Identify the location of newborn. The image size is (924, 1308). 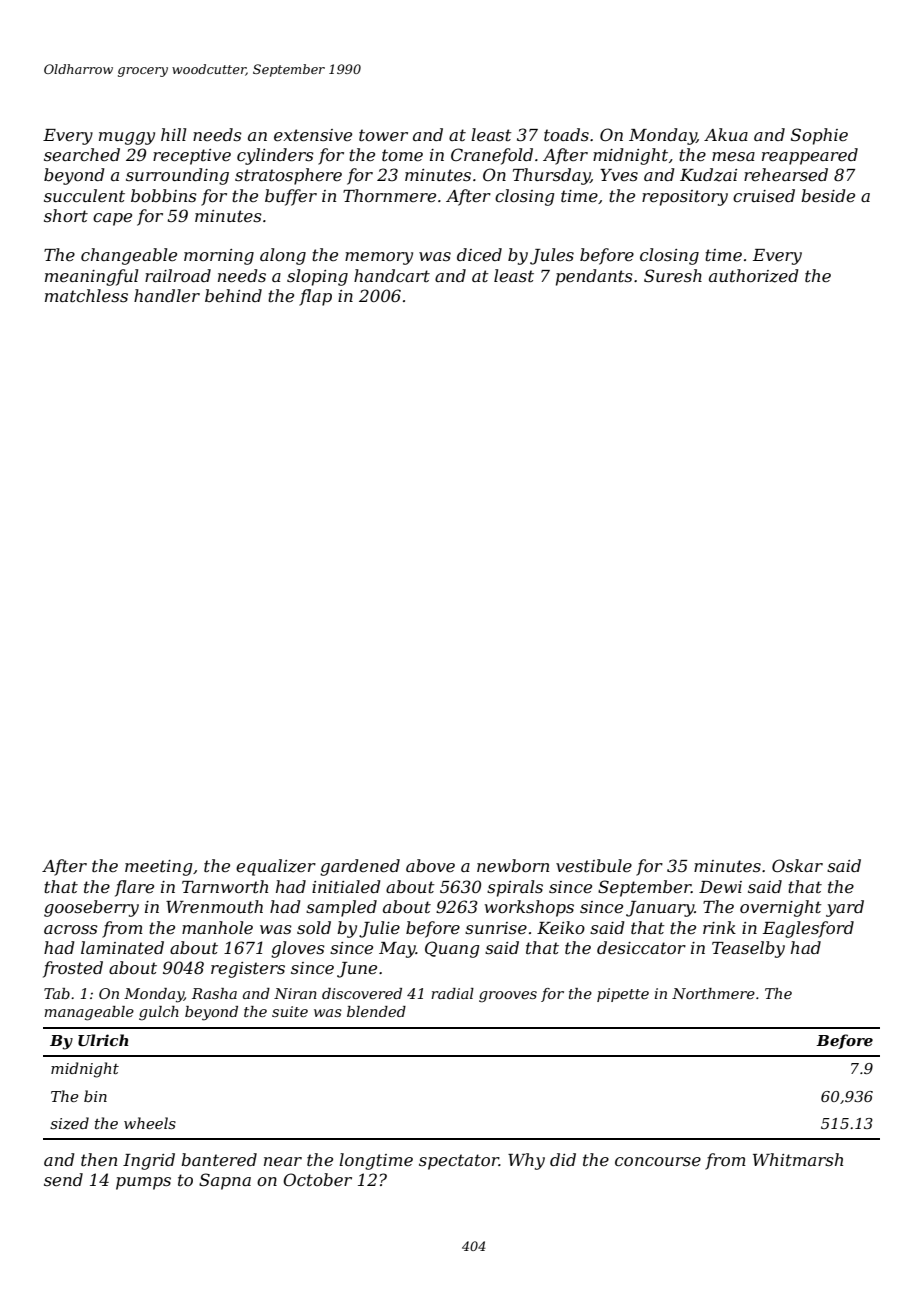
(513, 865).
